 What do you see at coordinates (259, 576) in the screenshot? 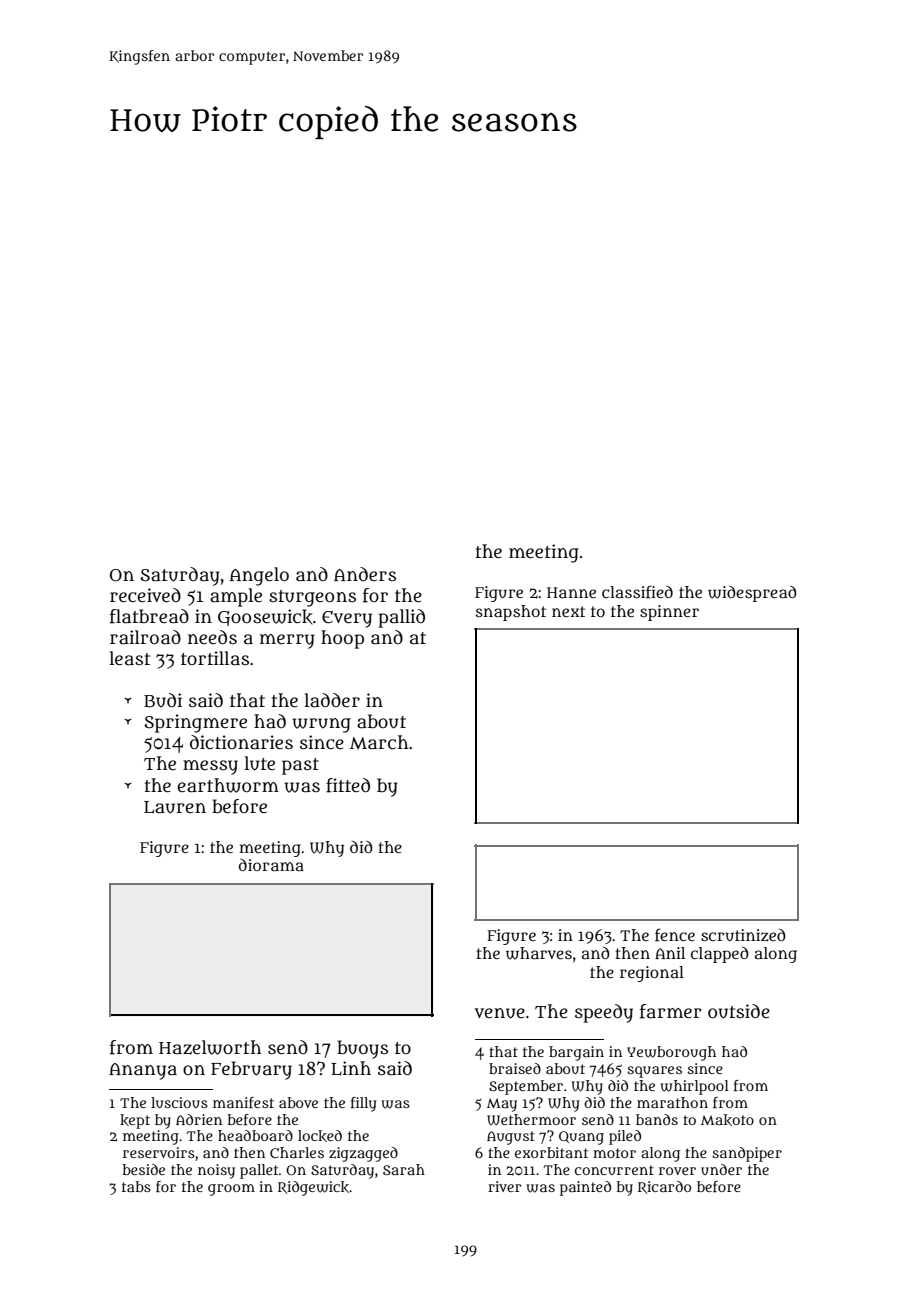
I see `Angelo` at bounding box center [259, 576].
